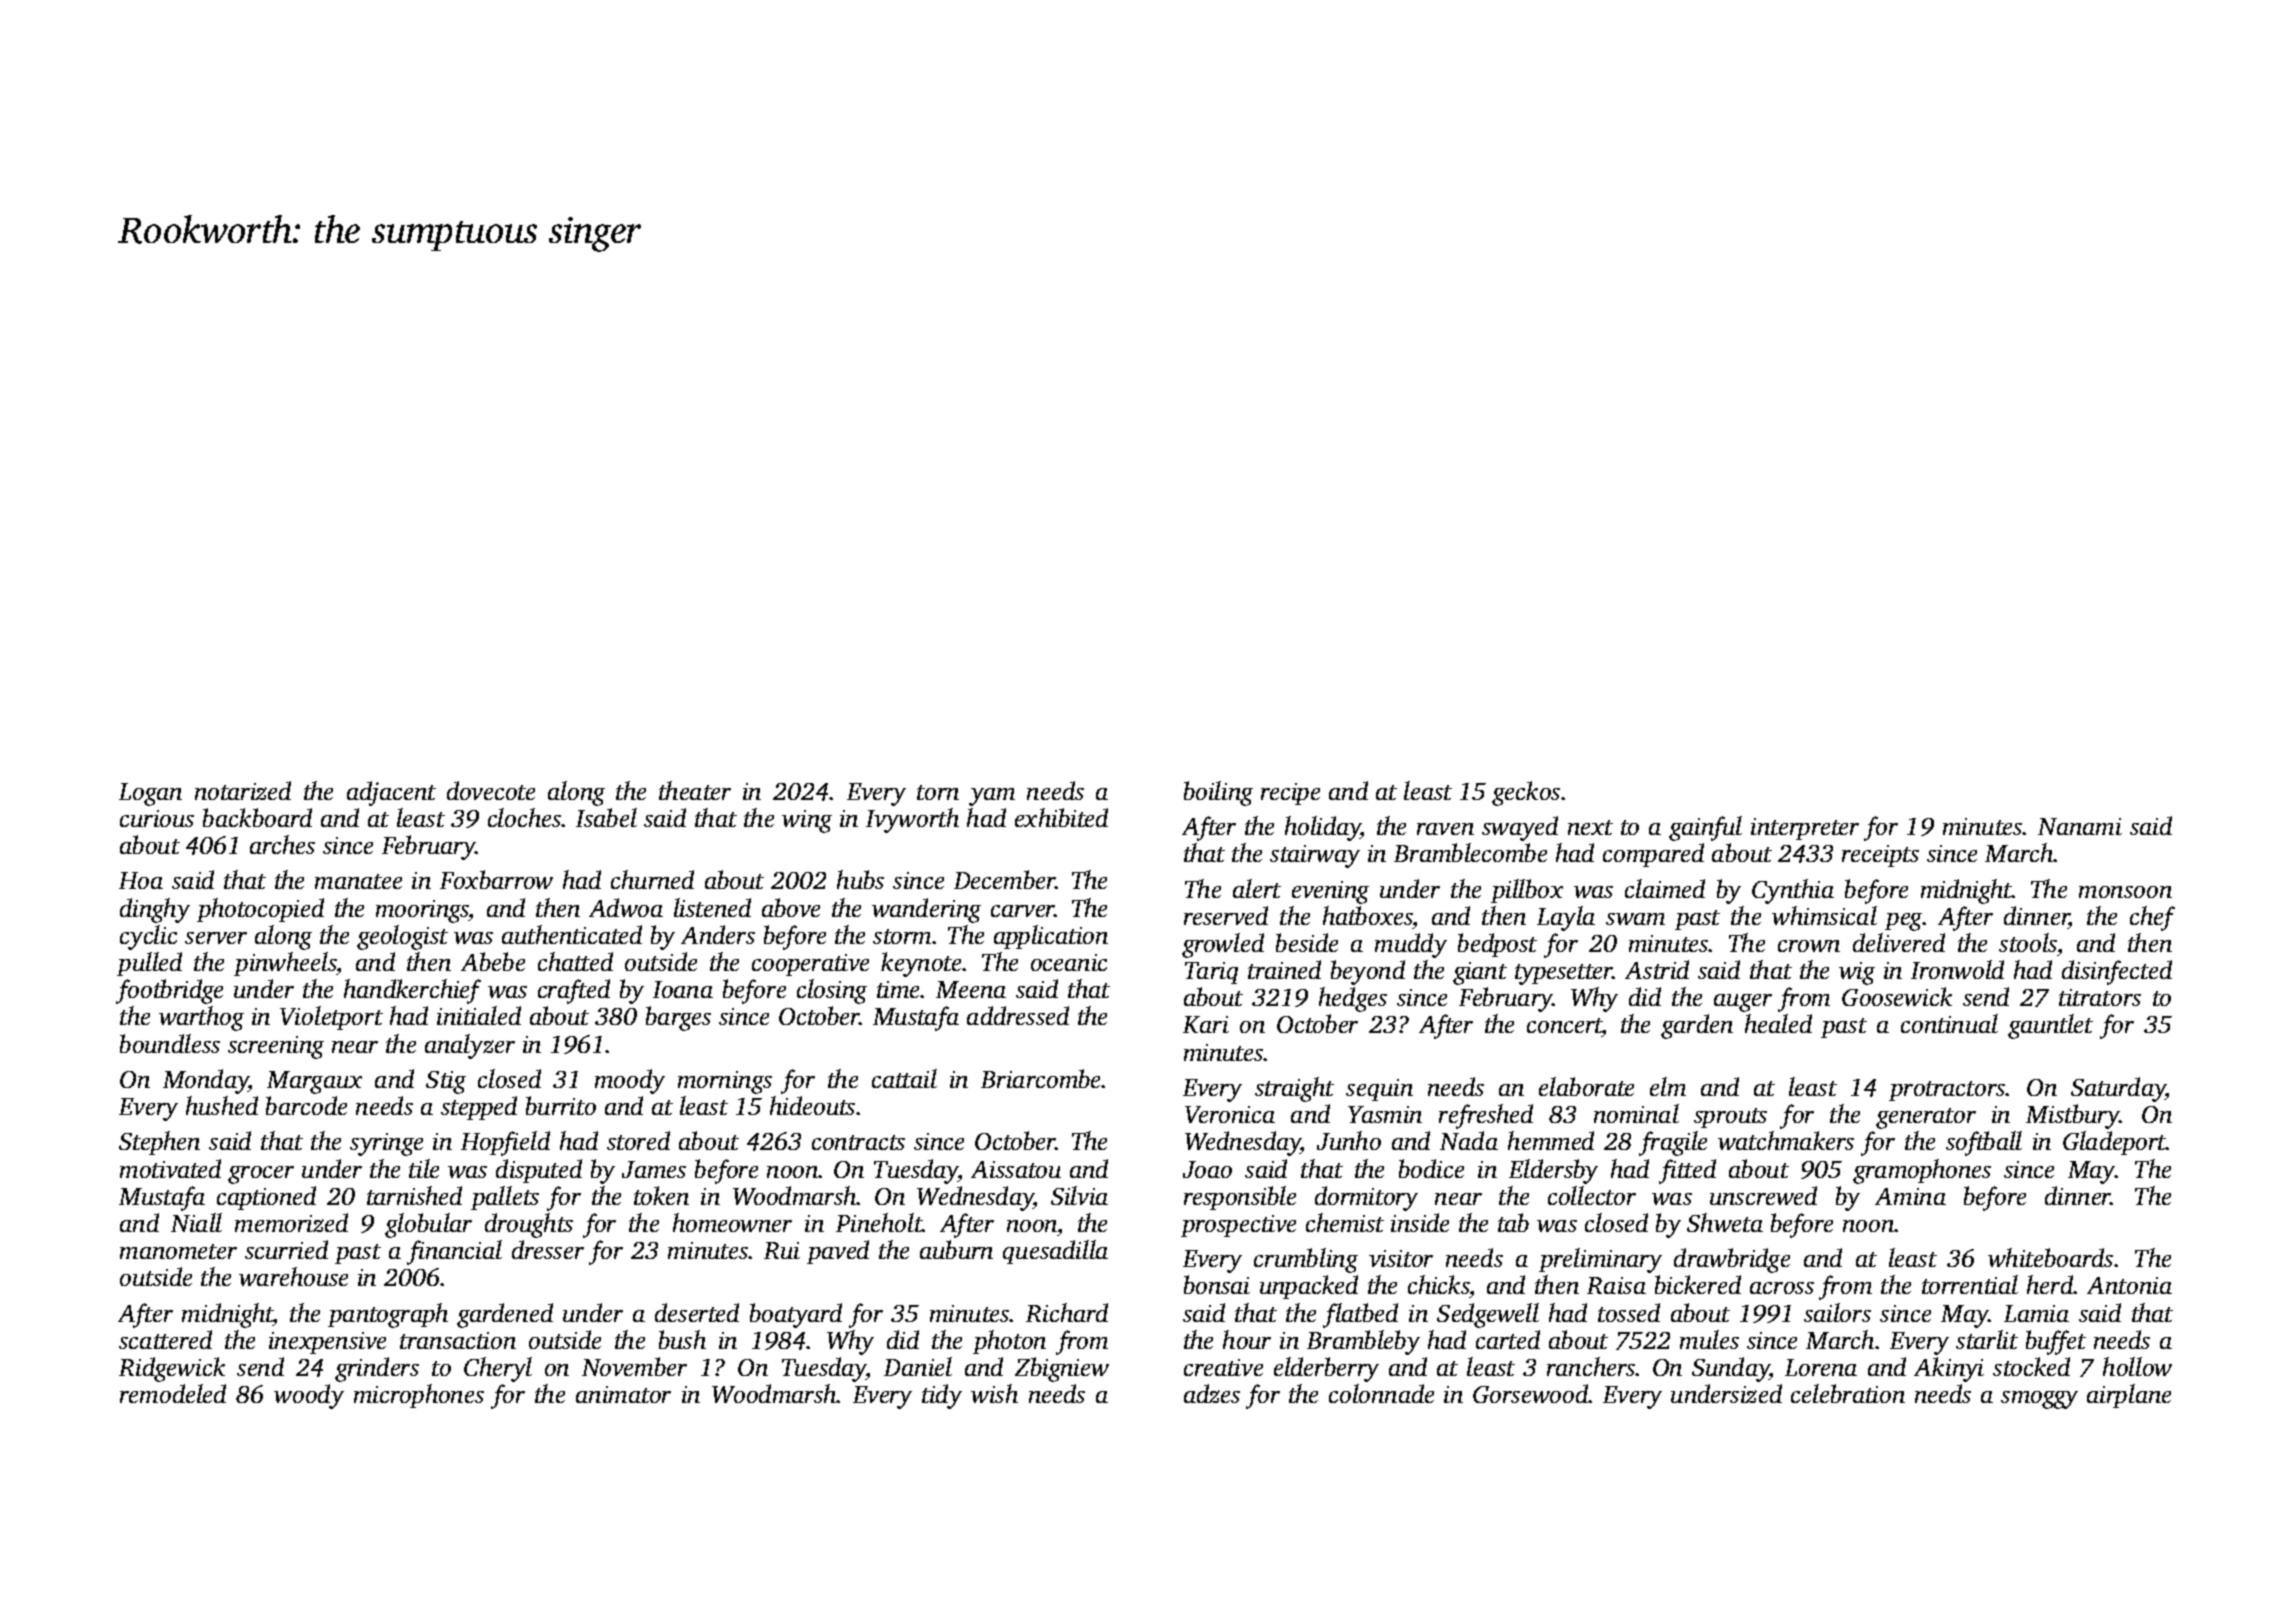 The image size is (2292, 1620). Describe the element at coordinates (1018, 1015) in the page. I see `addressed` at that location.
